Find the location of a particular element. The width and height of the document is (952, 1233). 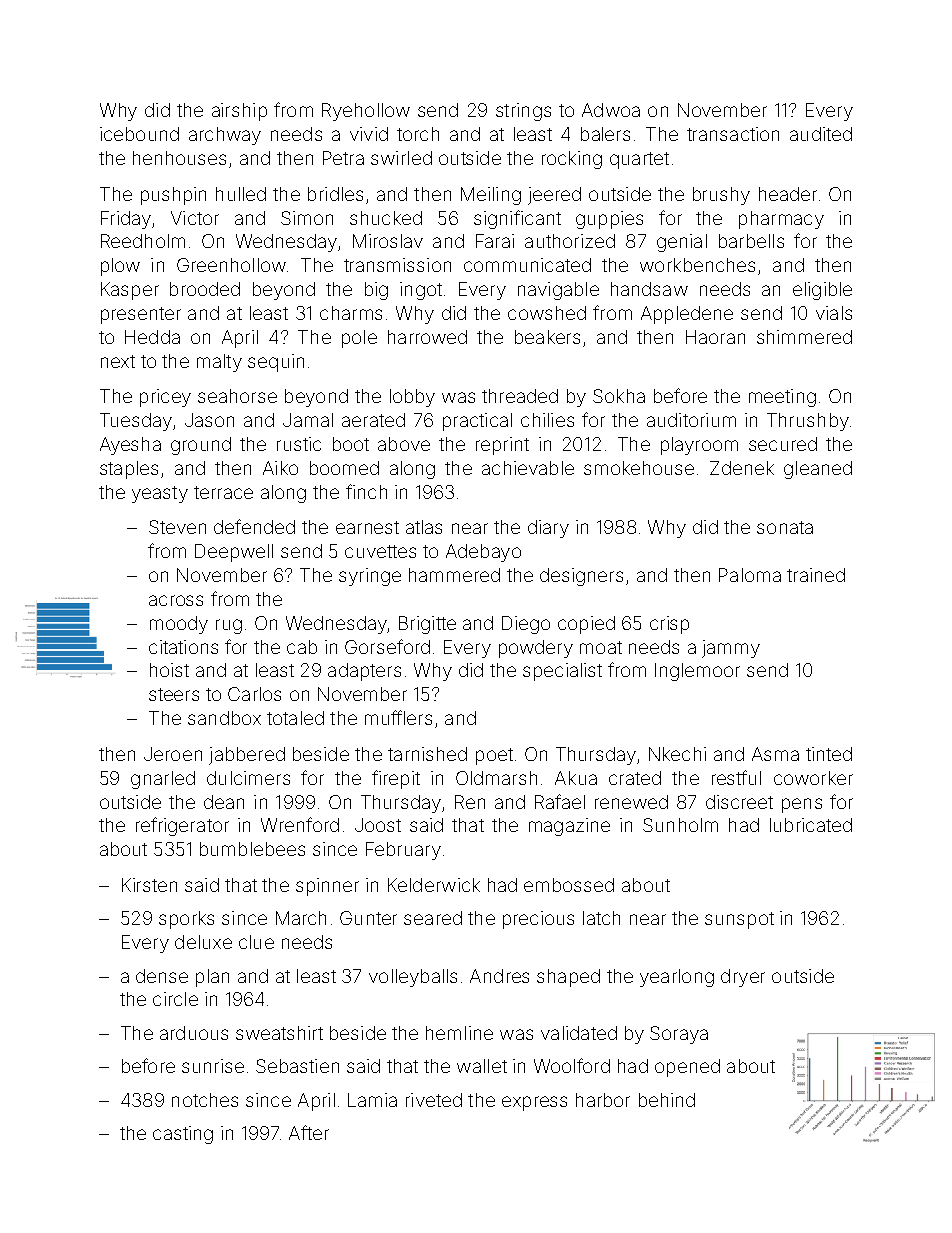

opened is located at coordinates (687, 1068).
